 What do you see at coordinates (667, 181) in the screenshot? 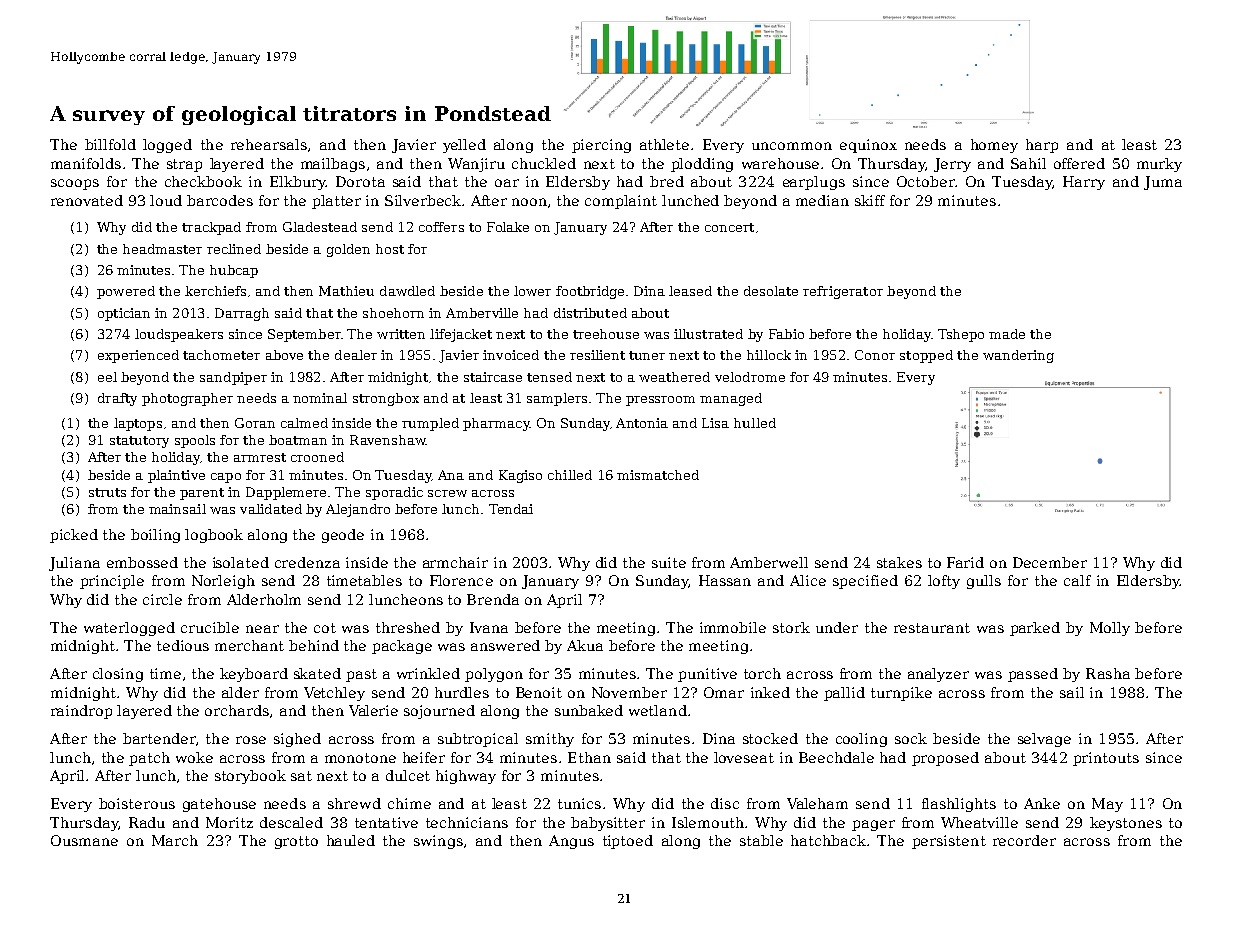
I see `bred` at bounding box center [667, 181].
